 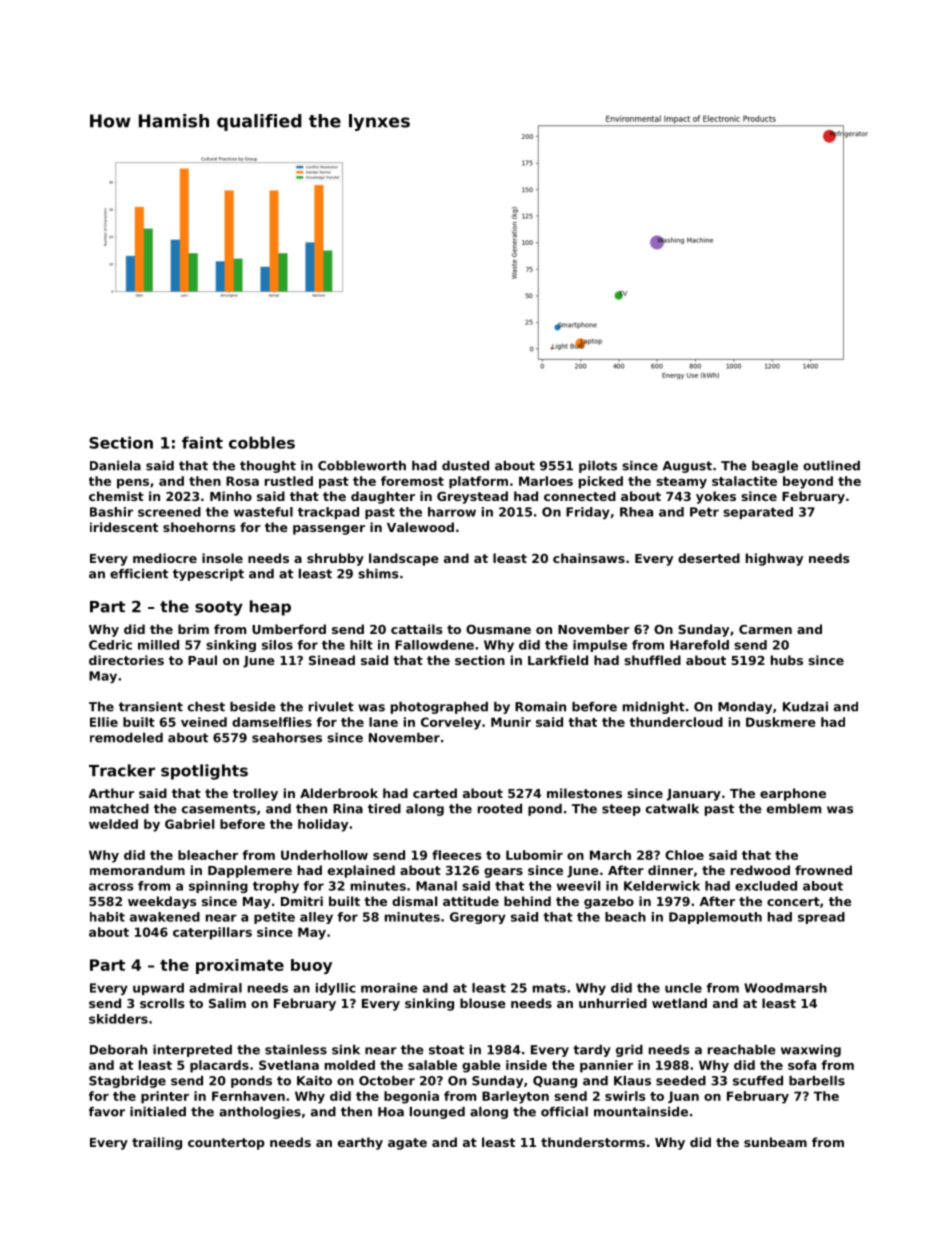 What do you see at coordinates (192, 1051) in the page?
I see `interpreted` at bounding box center [192, 1051].
